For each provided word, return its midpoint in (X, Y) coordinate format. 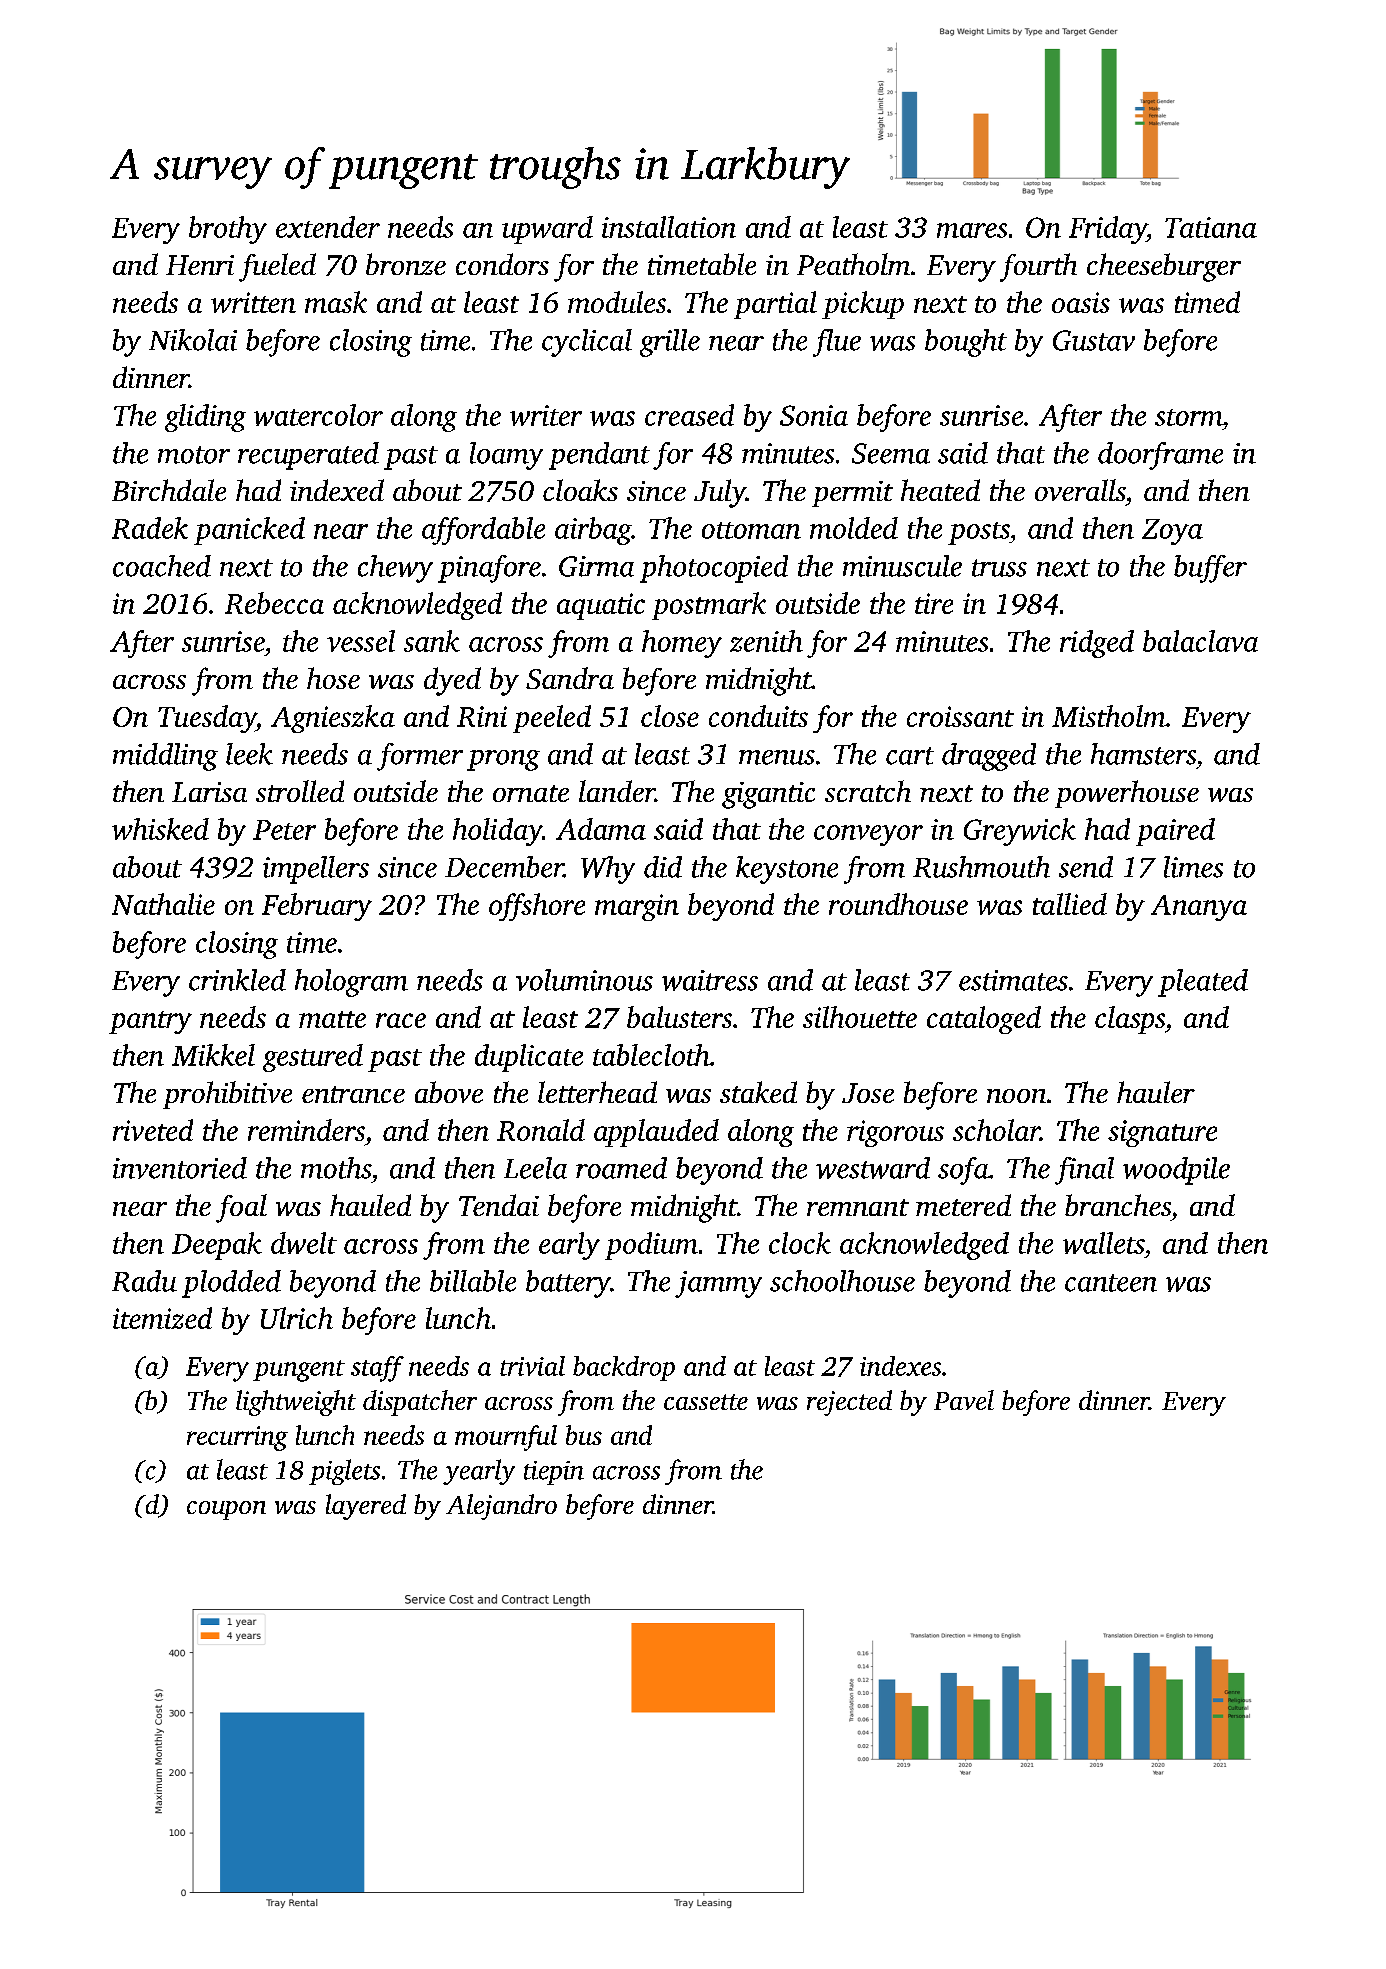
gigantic (768, 795)
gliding (205, 418)
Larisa (209, 792)
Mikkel (213, 1055)
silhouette (860, 1017)
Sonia (814, 415)
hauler (1156, 1092)
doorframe (1160, 456)
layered (366, 1507)
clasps (1130, 1020)
